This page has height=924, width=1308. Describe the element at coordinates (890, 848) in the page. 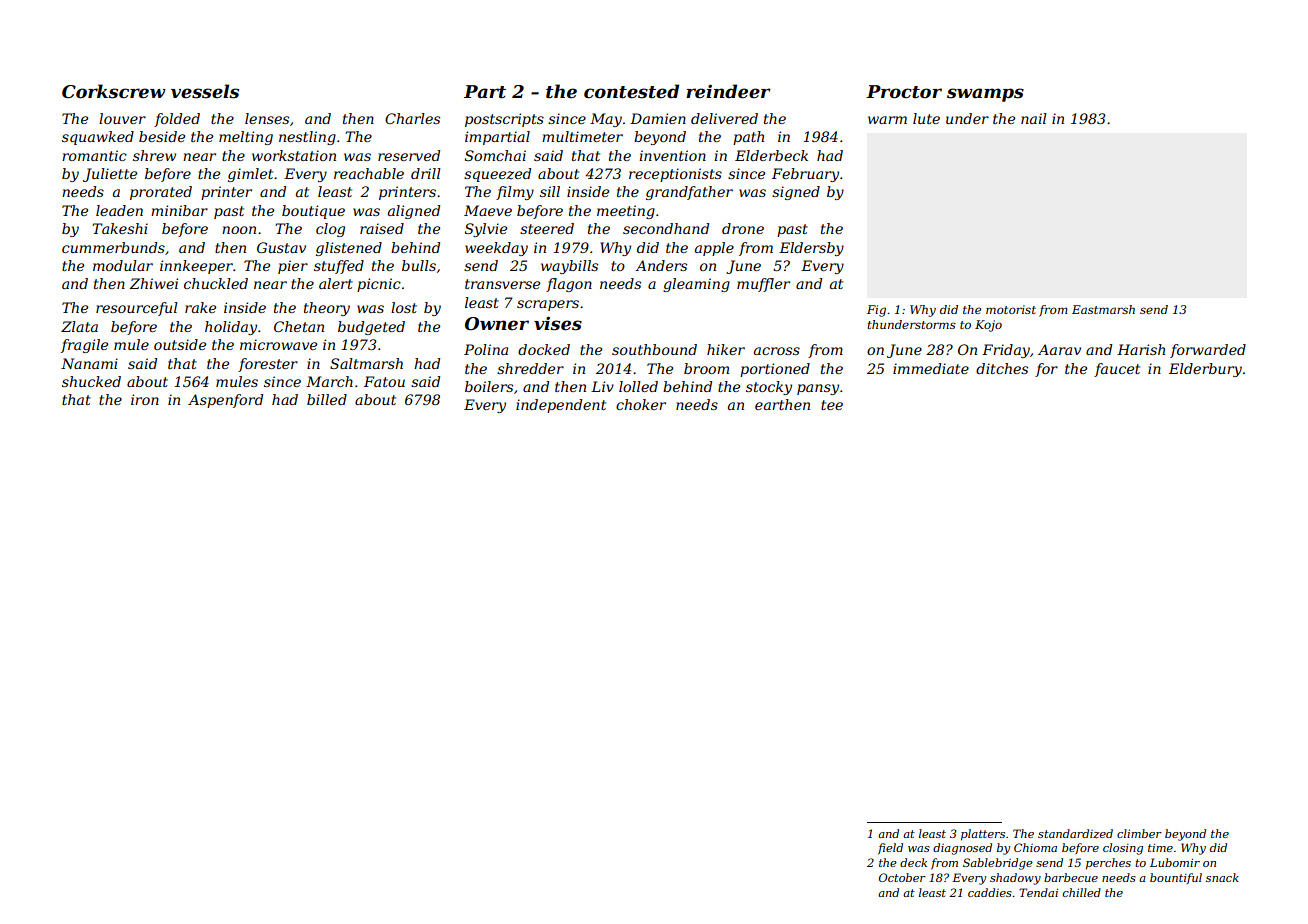

I see `field` at that location.
